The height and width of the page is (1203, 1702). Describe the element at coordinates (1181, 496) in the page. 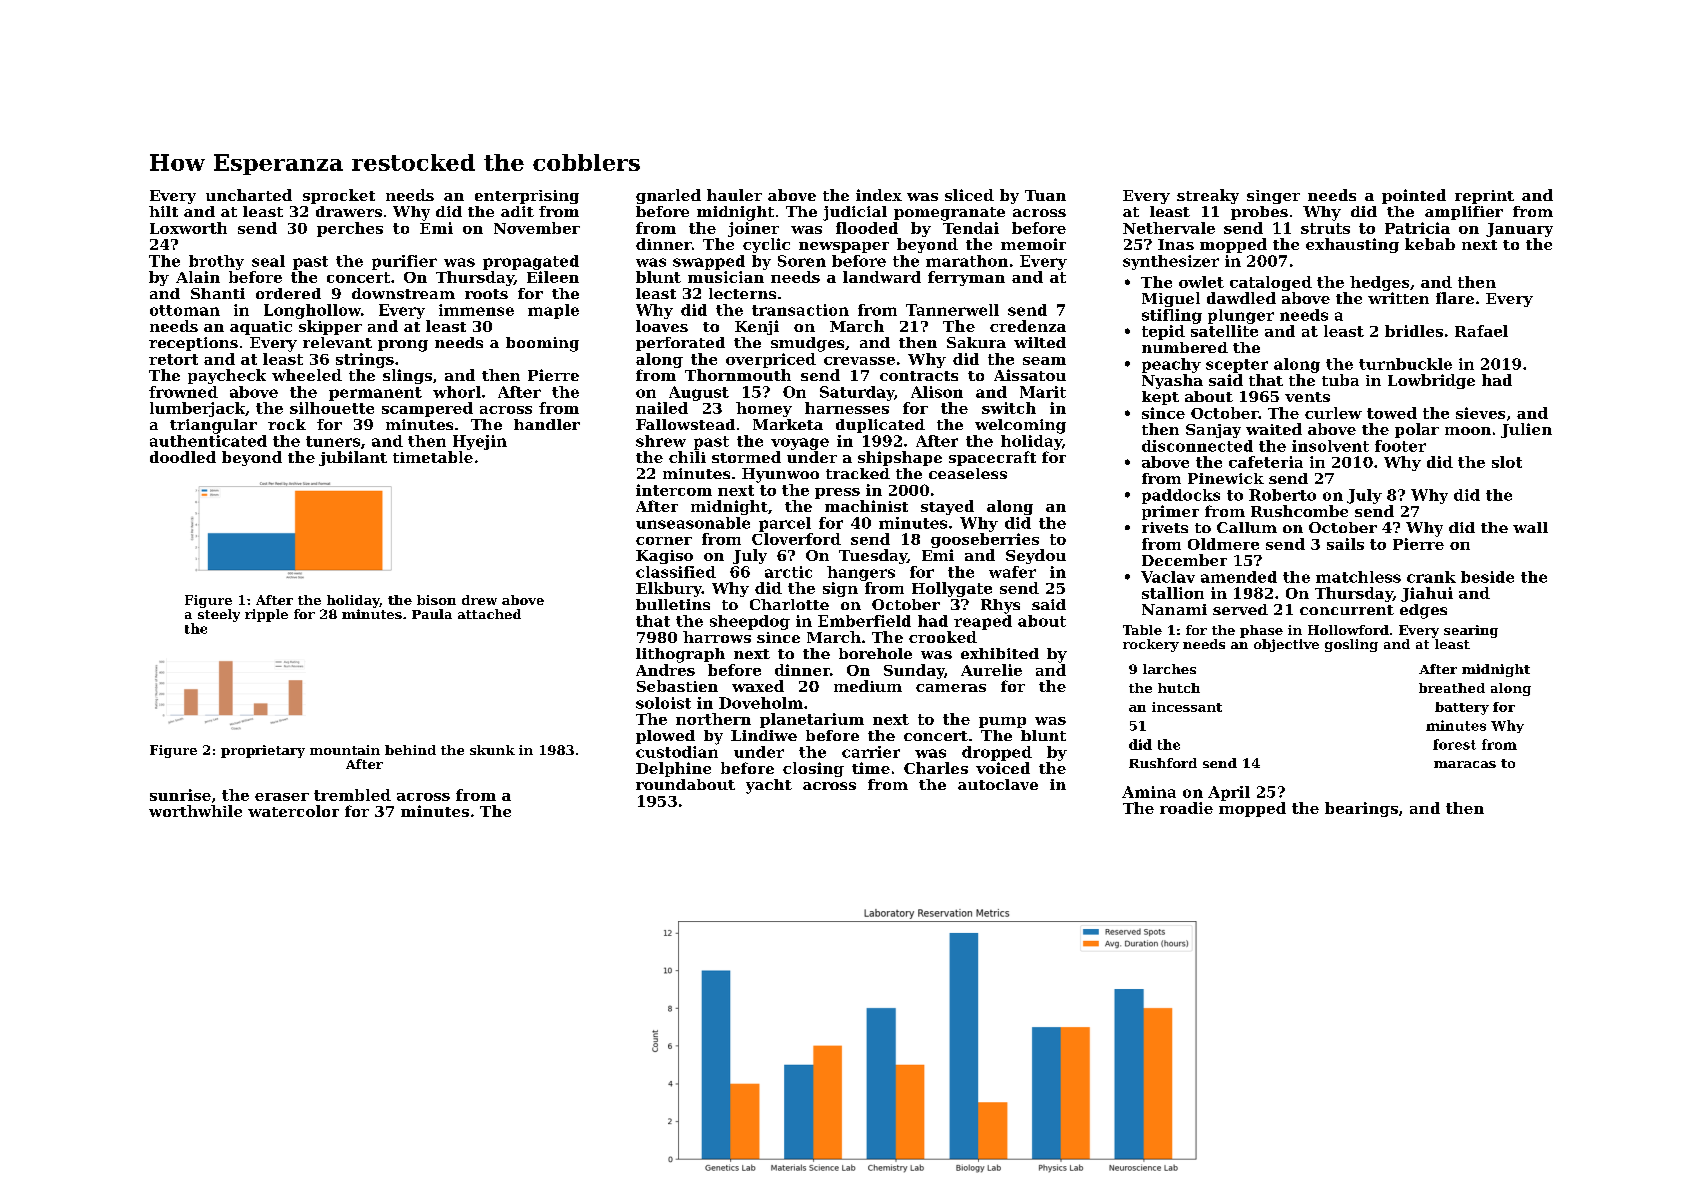

I see `paddocks` at that location.
